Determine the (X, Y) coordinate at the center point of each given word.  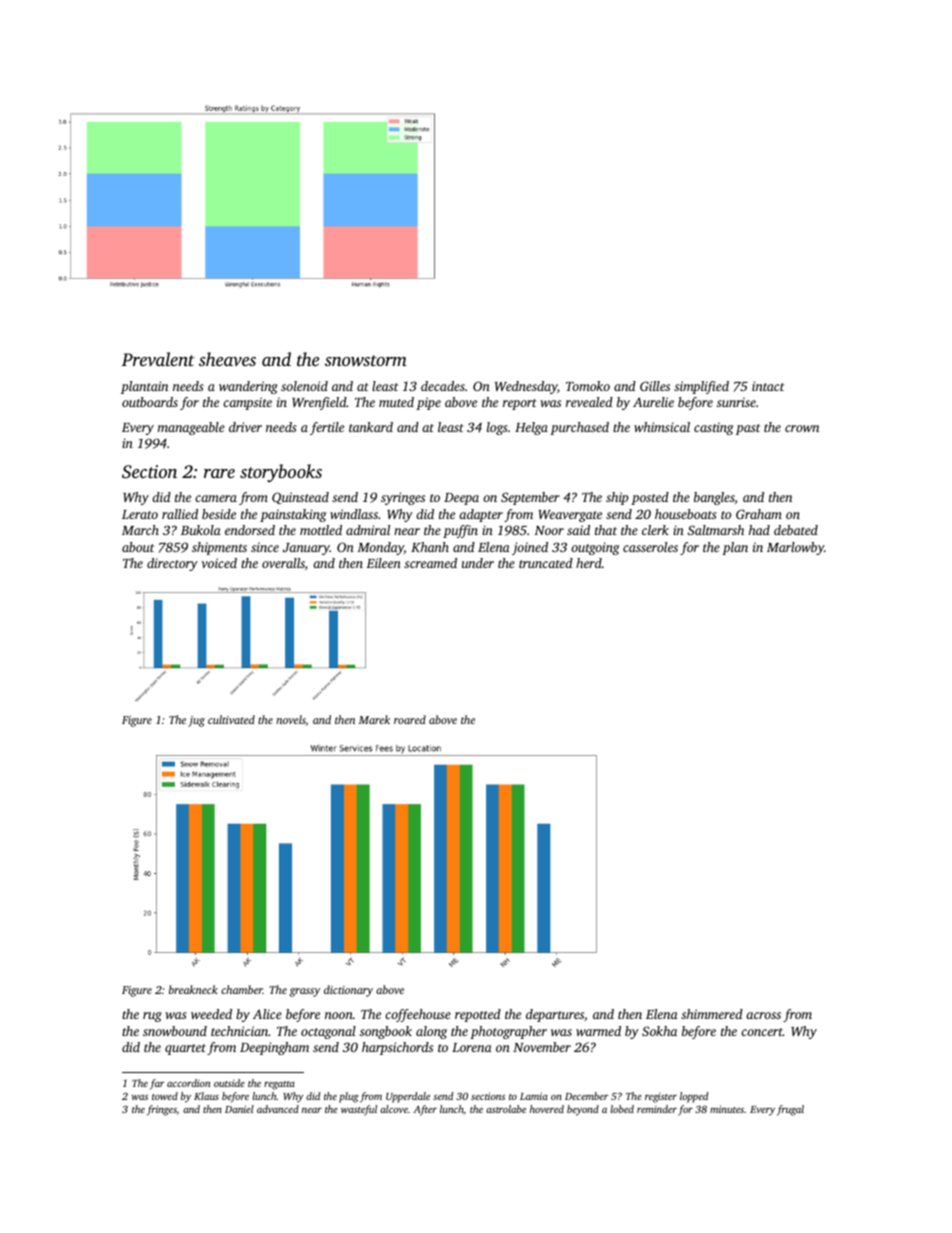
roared (410, 719)
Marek (374, 719)
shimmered (712, 1014)
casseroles (650, 547)
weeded (211, 1014)
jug (196, 721)
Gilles (655, 386)
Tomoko (588, 386)
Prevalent (158, 359)
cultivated (231, 719)
